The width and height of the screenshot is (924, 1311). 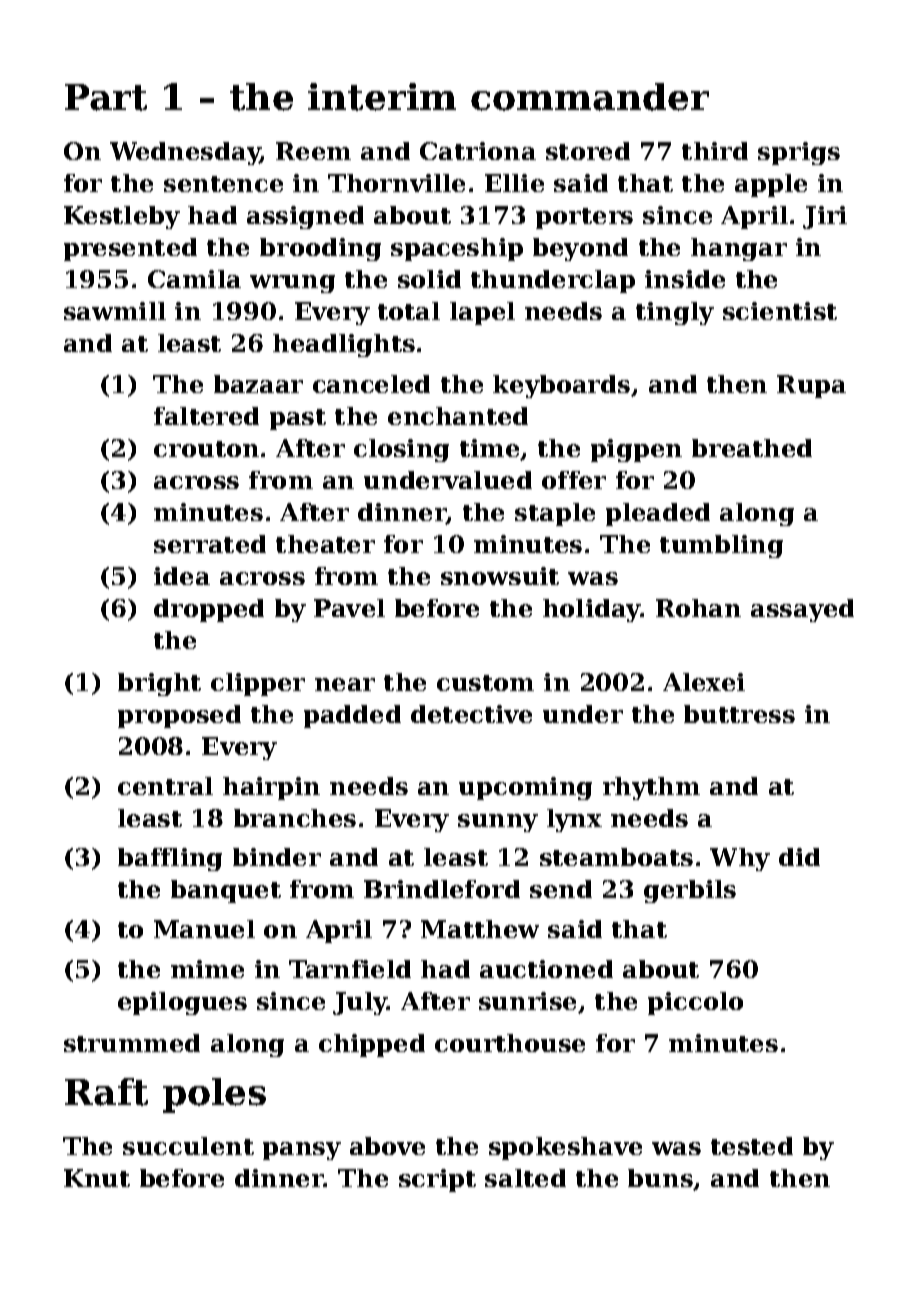 I want to click on commander, so click(x=590, y=97).
